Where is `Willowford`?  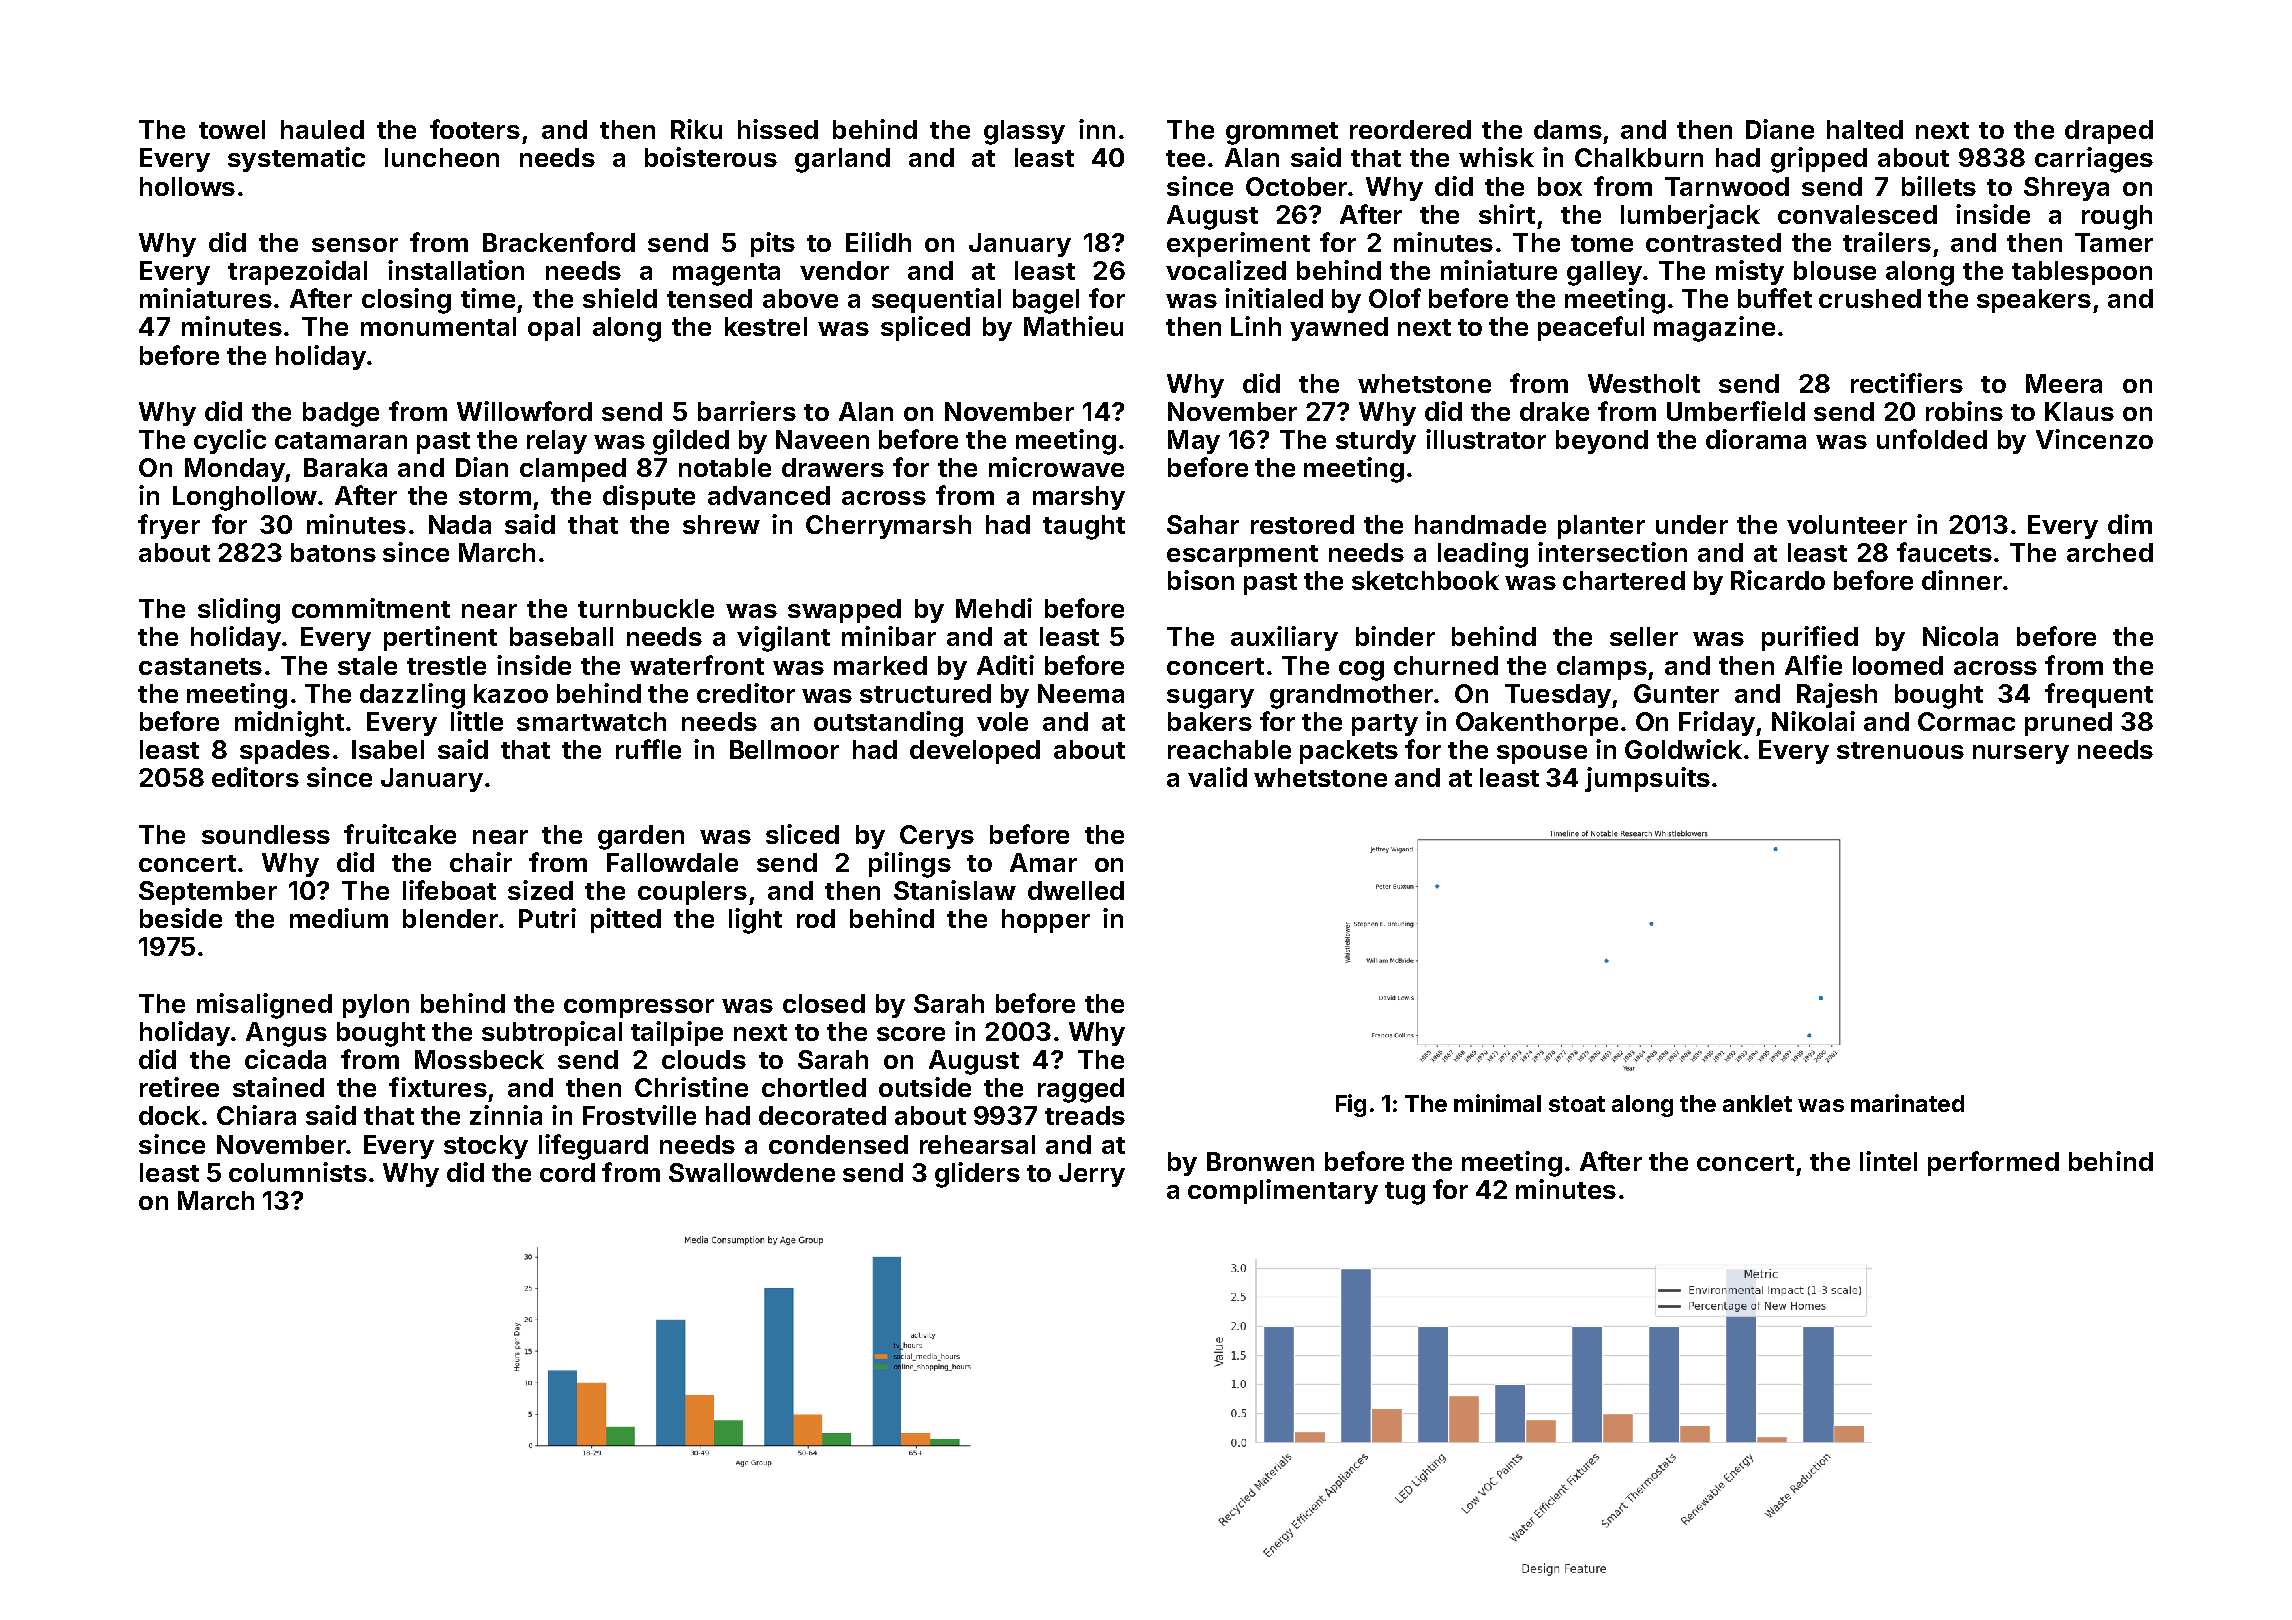
Willowford is located at coordinates (524, 411).
